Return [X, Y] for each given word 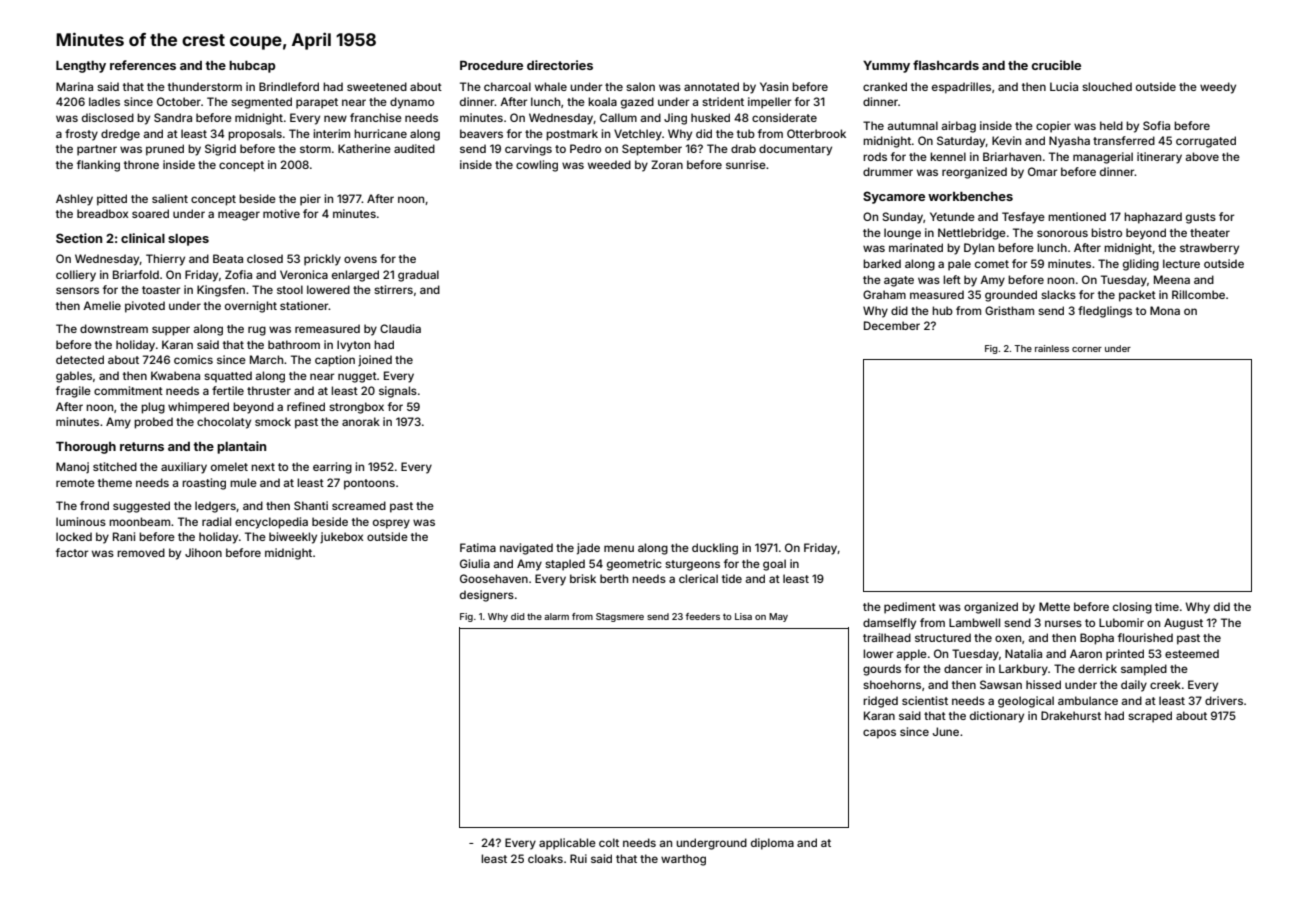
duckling [715, 549]
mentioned [1077, 216]
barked [882, 263]
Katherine [364, 148]
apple [911, 655]
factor [72, 552]
